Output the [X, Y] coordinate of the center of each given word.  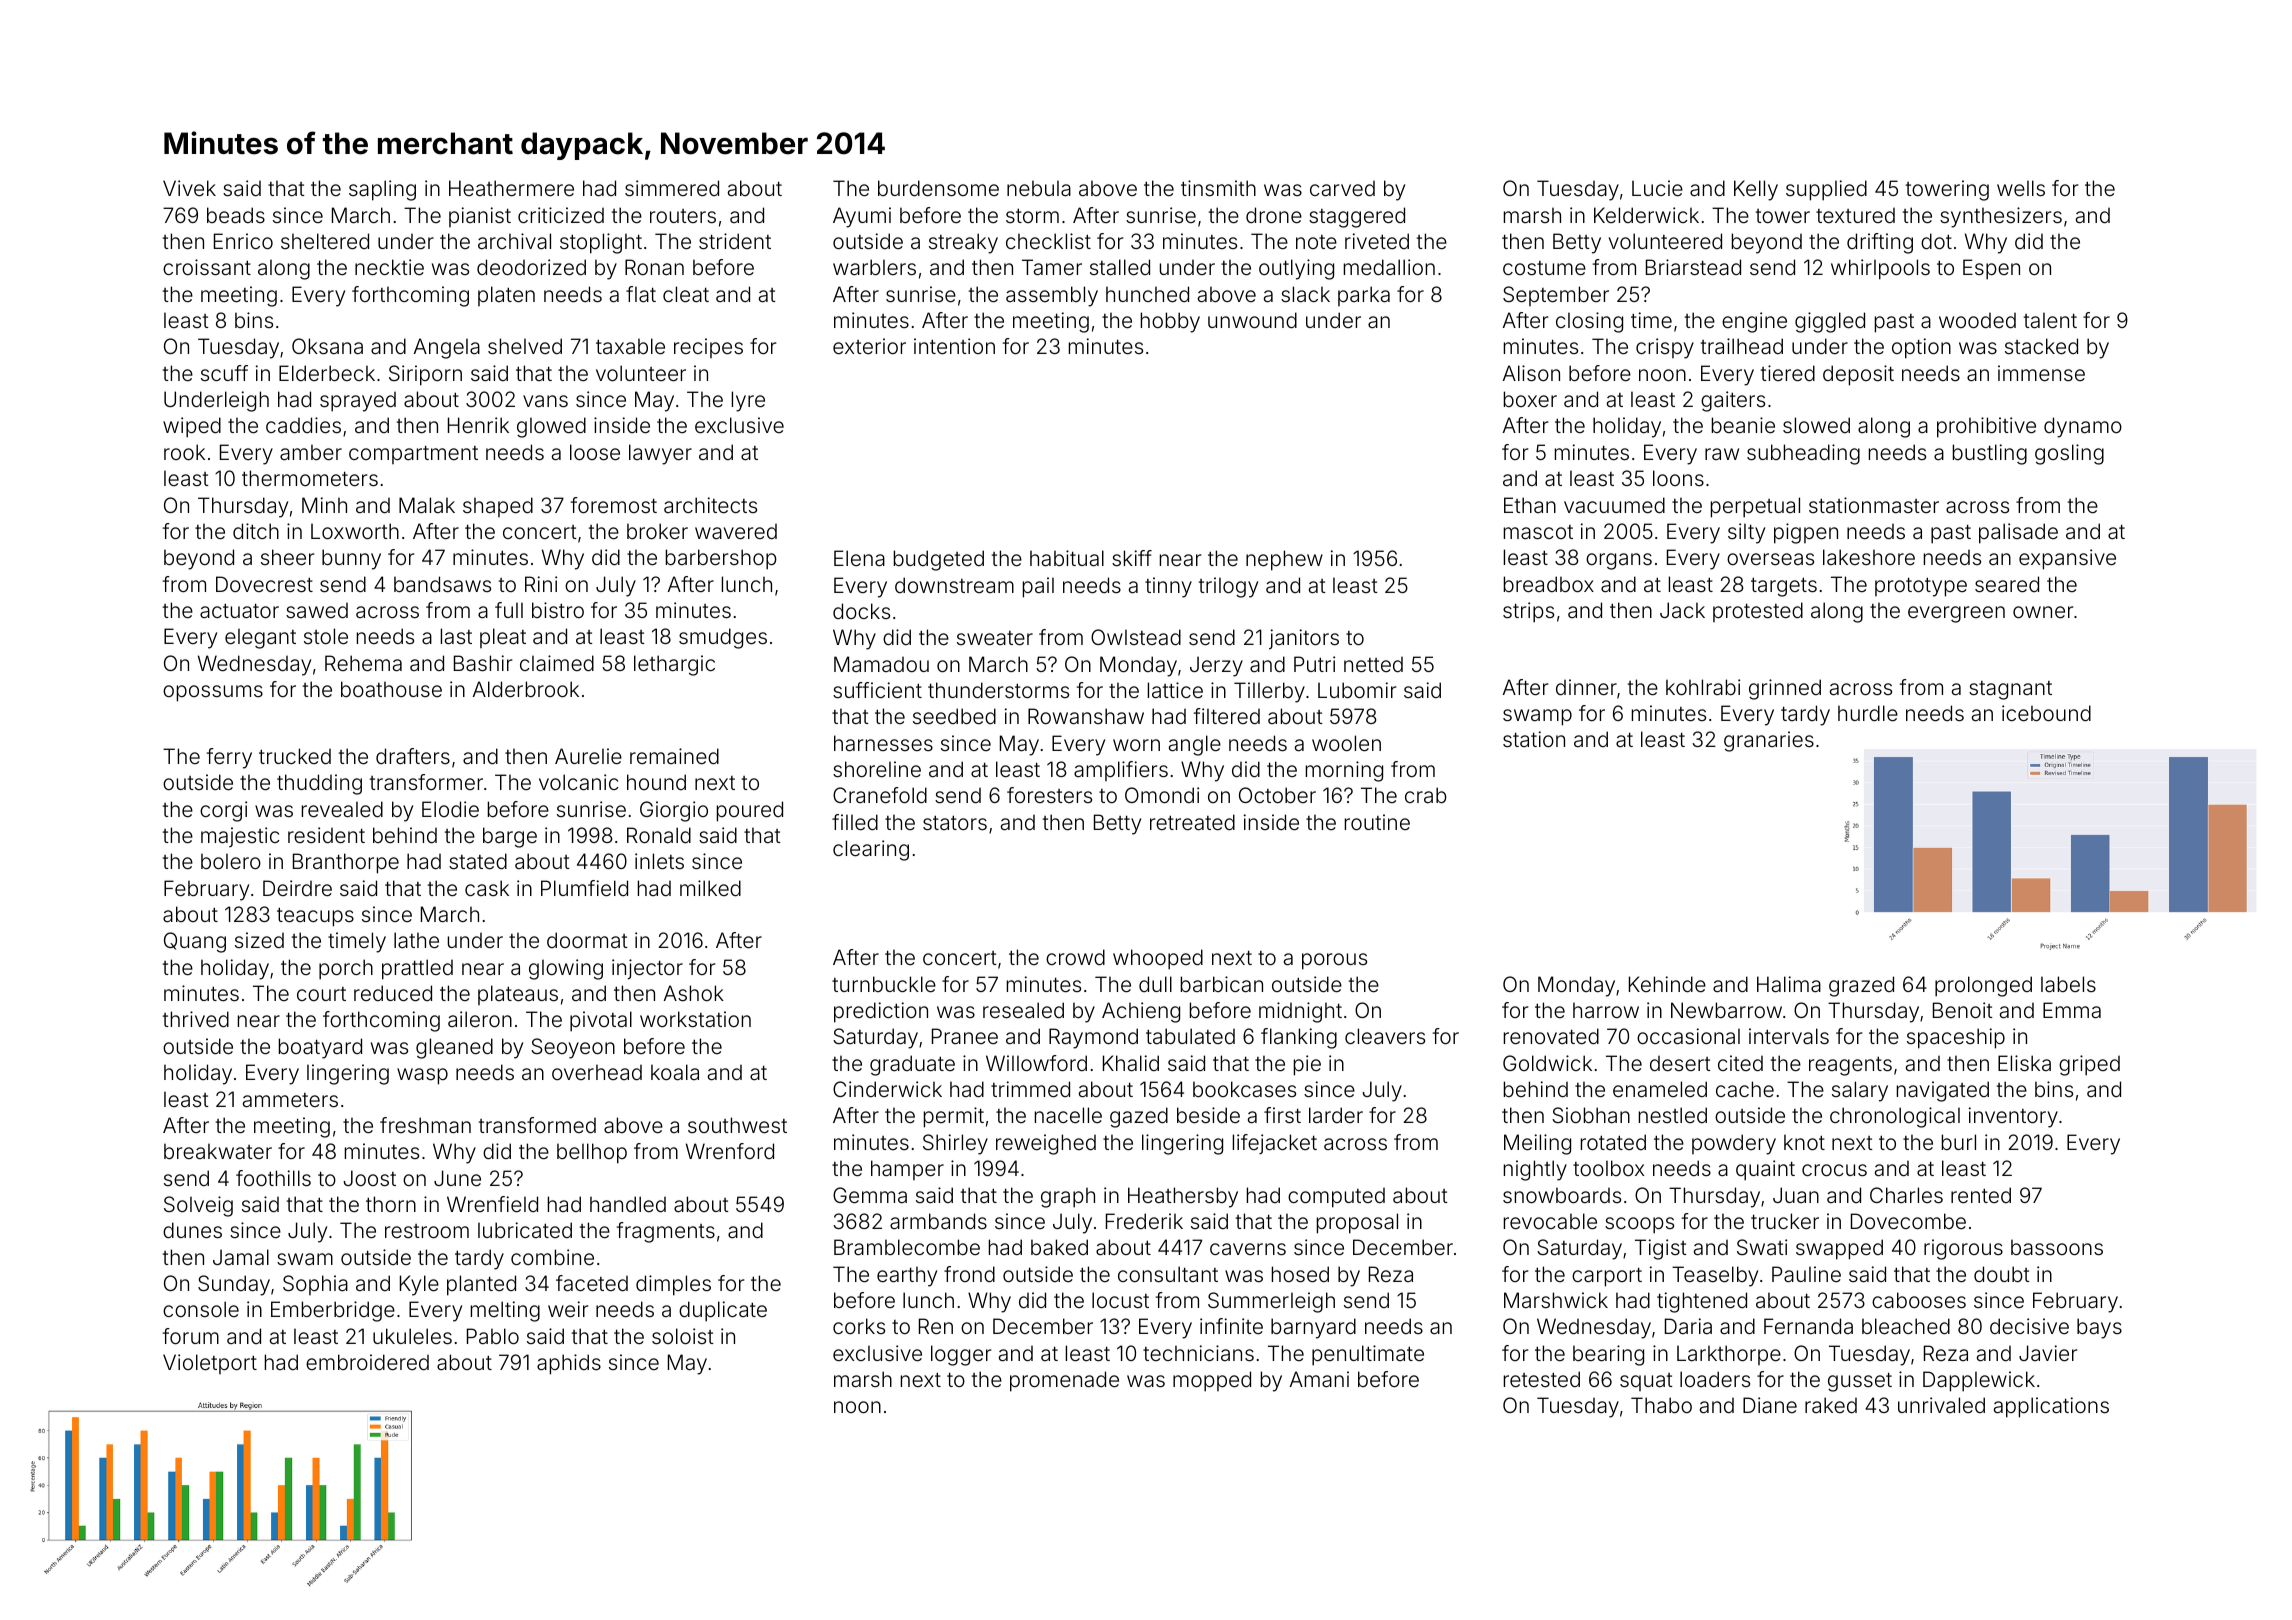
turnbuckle [884, 984]
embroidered [367, 1362]
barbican [1222, 984]
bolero [231, 861]
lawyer [660, 454]
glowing [566, 969]
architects [710, 505]
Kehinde [1667, 984]
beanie [1743, 425]
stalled [1120, 267]
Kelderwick [1646, 215]
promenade [1064, 1381]
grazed [1861, 986]
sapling [382, 190]
